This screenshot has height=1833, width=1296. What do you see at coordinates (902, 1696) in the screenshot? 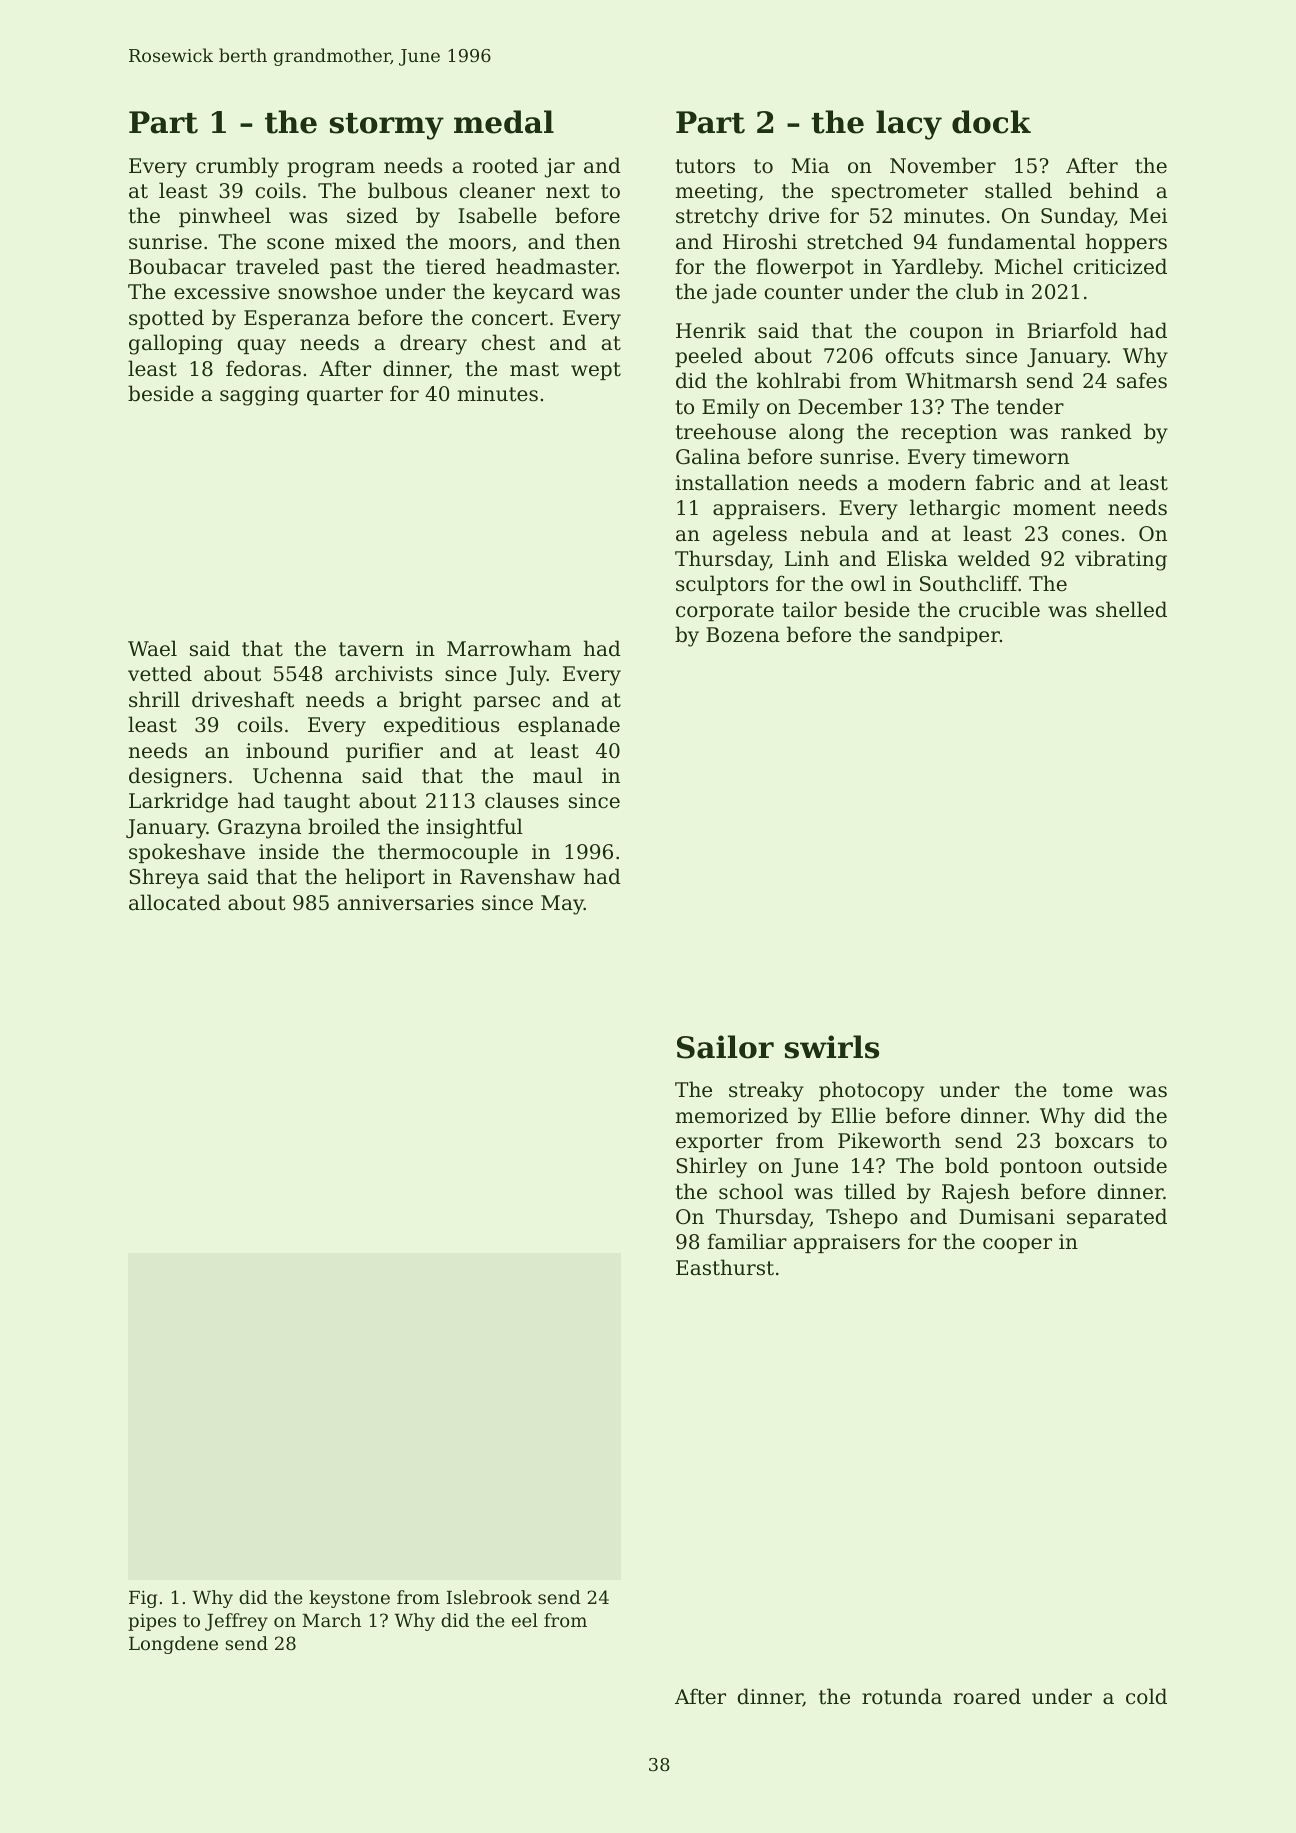
I see `rotunda` at bounding box center [902, 1696].
